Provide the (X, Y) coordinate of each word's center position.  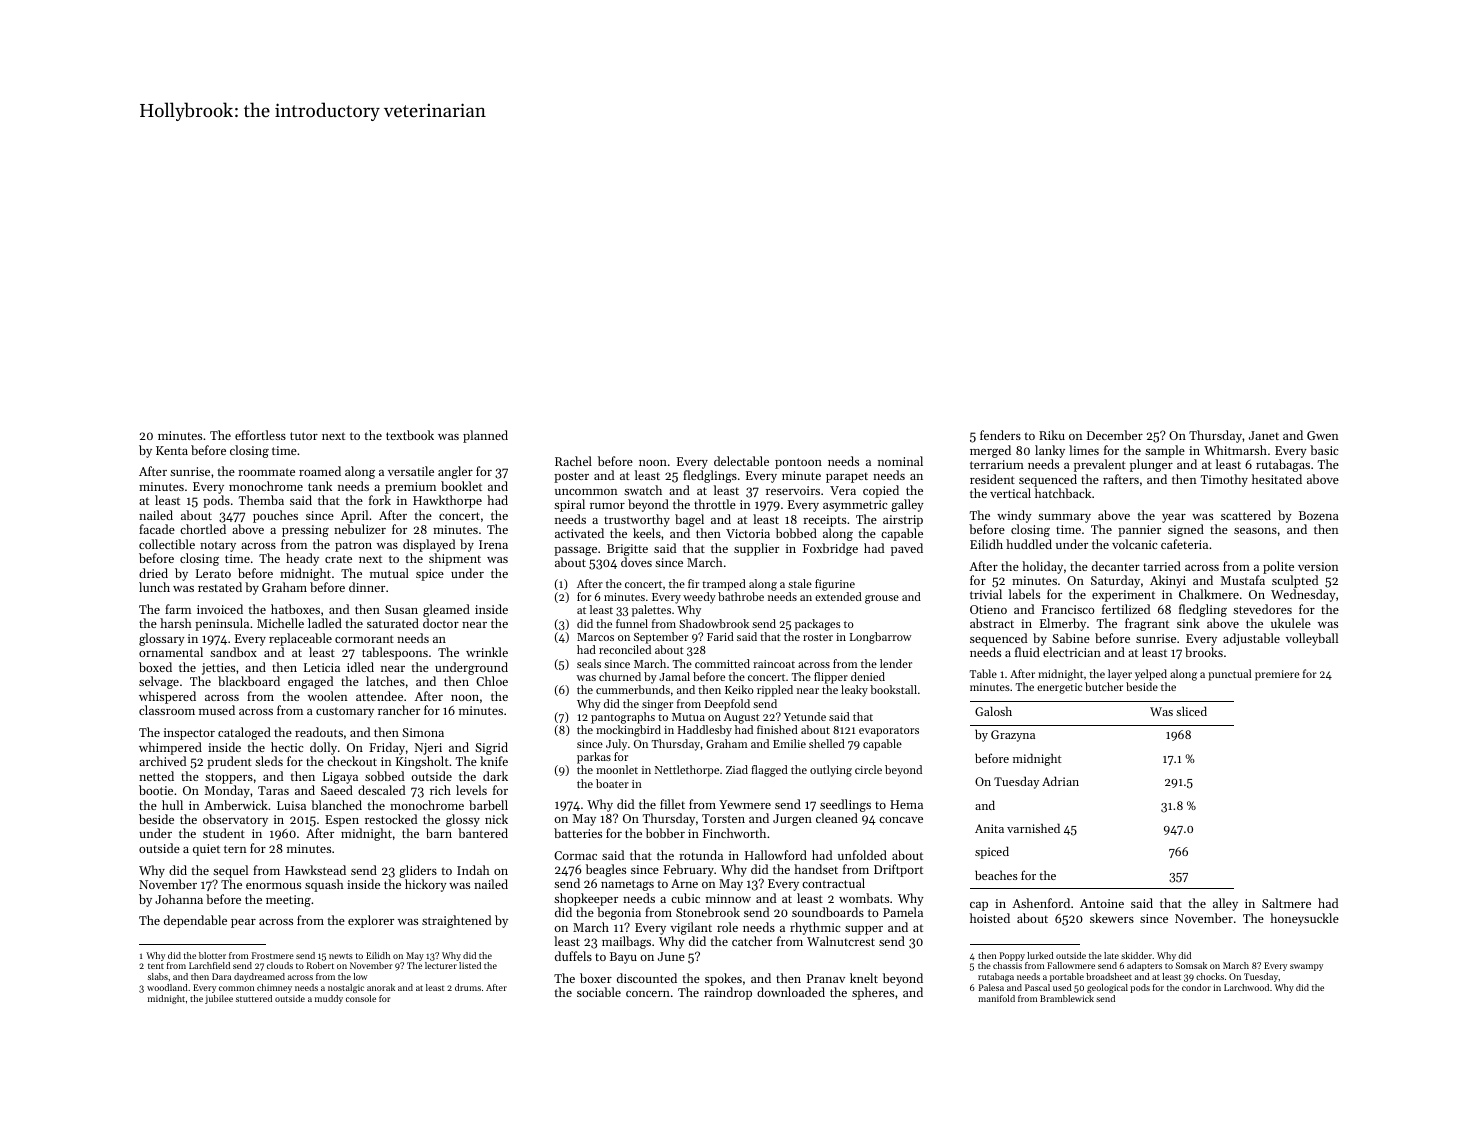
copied (881, 491)
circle (868, 769)
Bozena (1319, 515)
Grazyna (1013, 736)
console (361, 998)
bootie (156, 790)
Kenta (172, 450)
